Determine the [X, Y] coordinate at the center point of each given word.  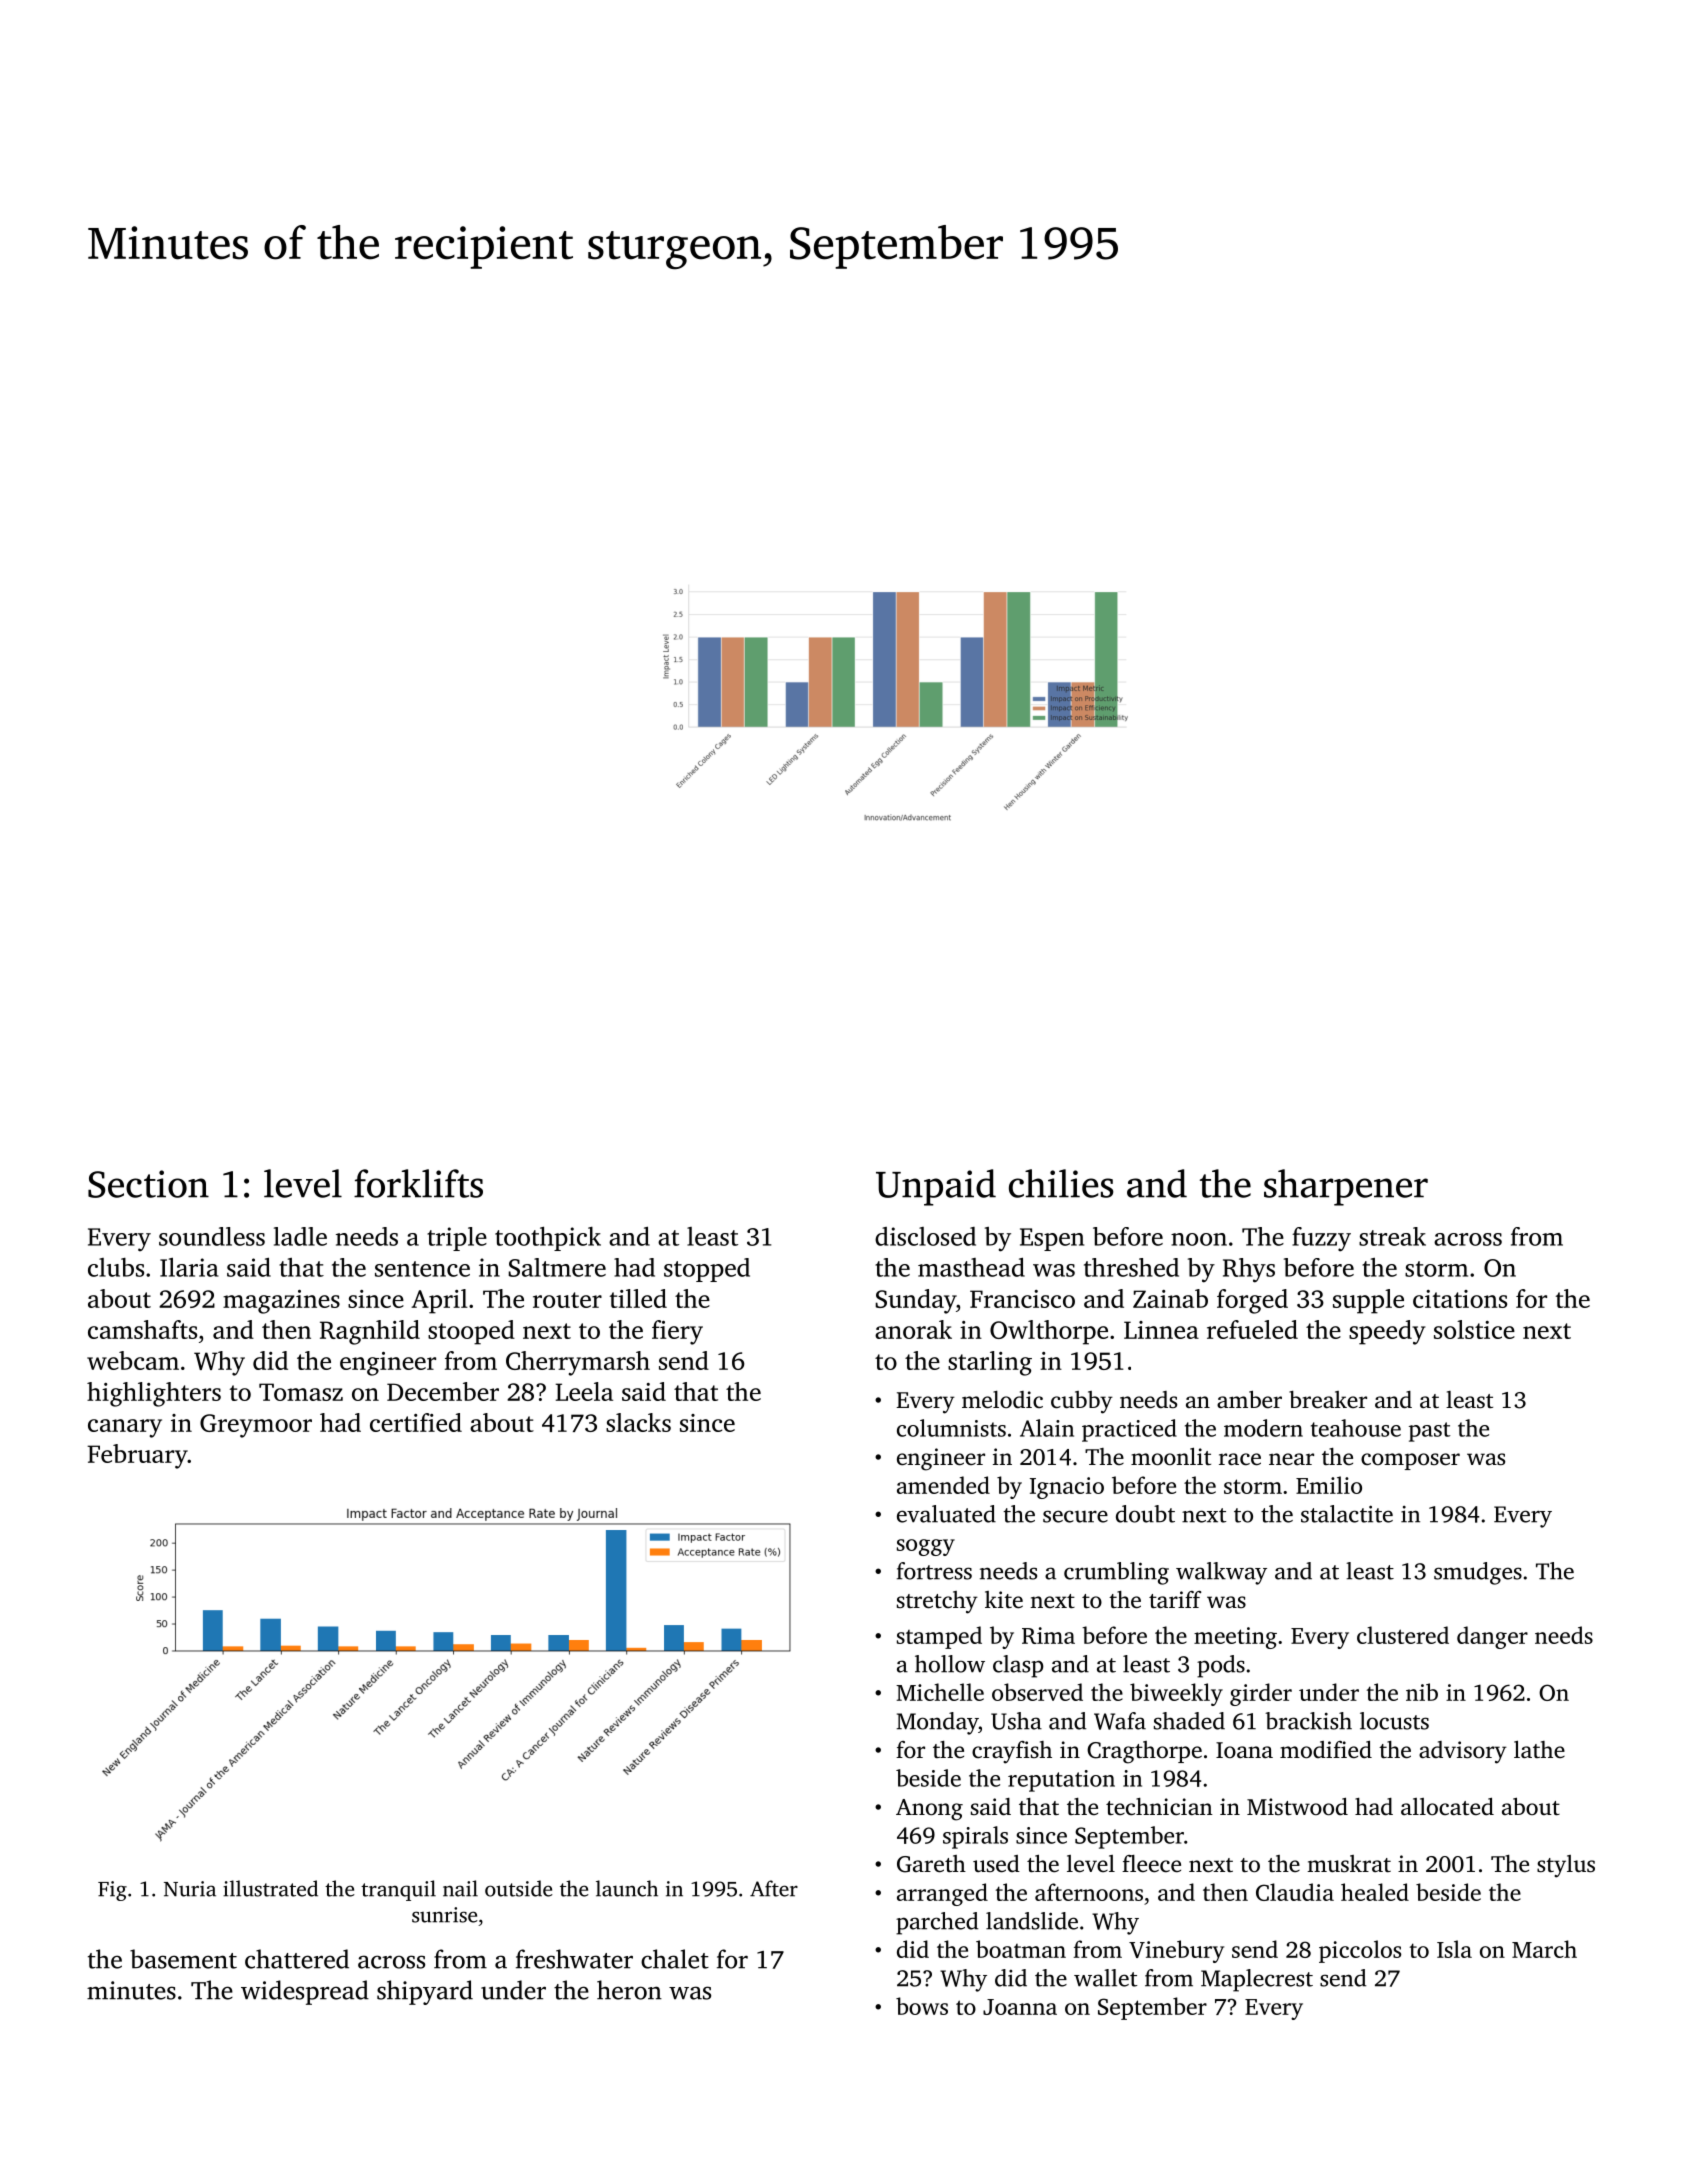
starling [990, 1363]
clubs [116, 1267]
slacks [638, 1422]
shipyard [425, 1992]
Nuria [190, 1889]
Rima [1048, 1635]
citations [1460, 1299]
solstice [1474, 1329]
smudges [1478, 1573]
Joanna [1020, 2007]
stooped [471, 1332]
